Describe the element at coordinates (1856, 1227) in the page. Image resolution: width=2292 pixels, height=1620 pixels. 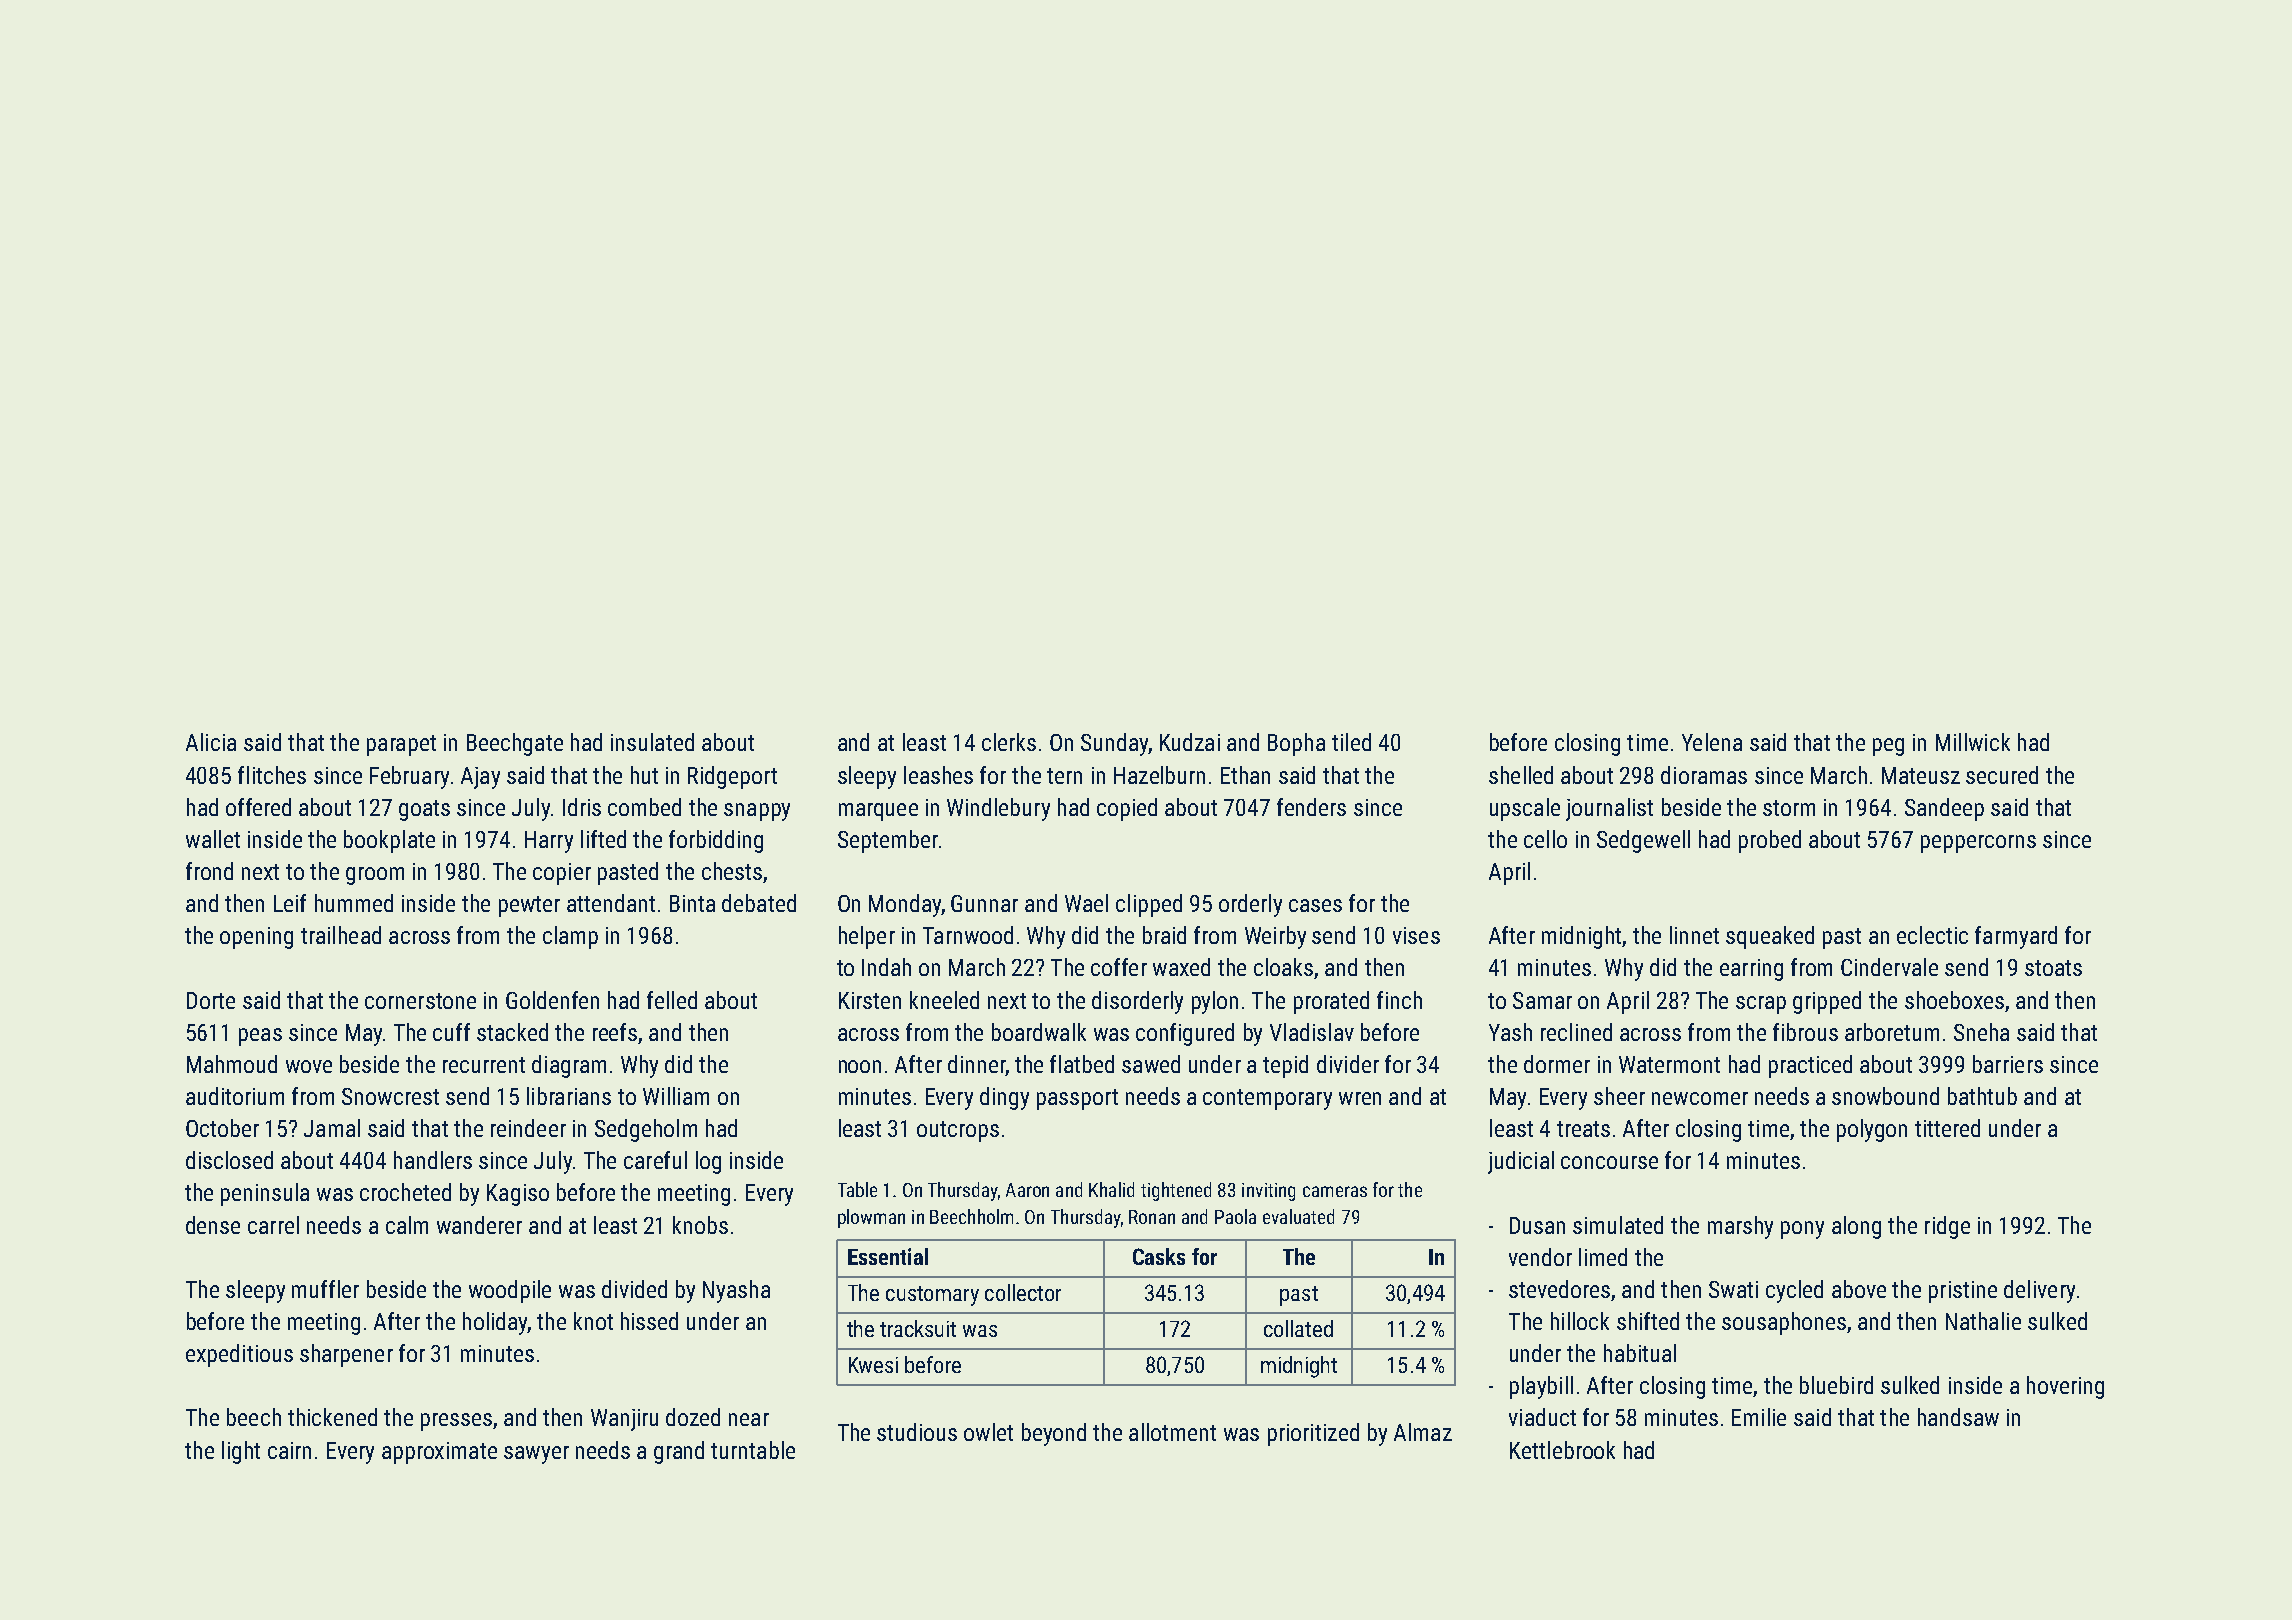
I see `along` at that location.
